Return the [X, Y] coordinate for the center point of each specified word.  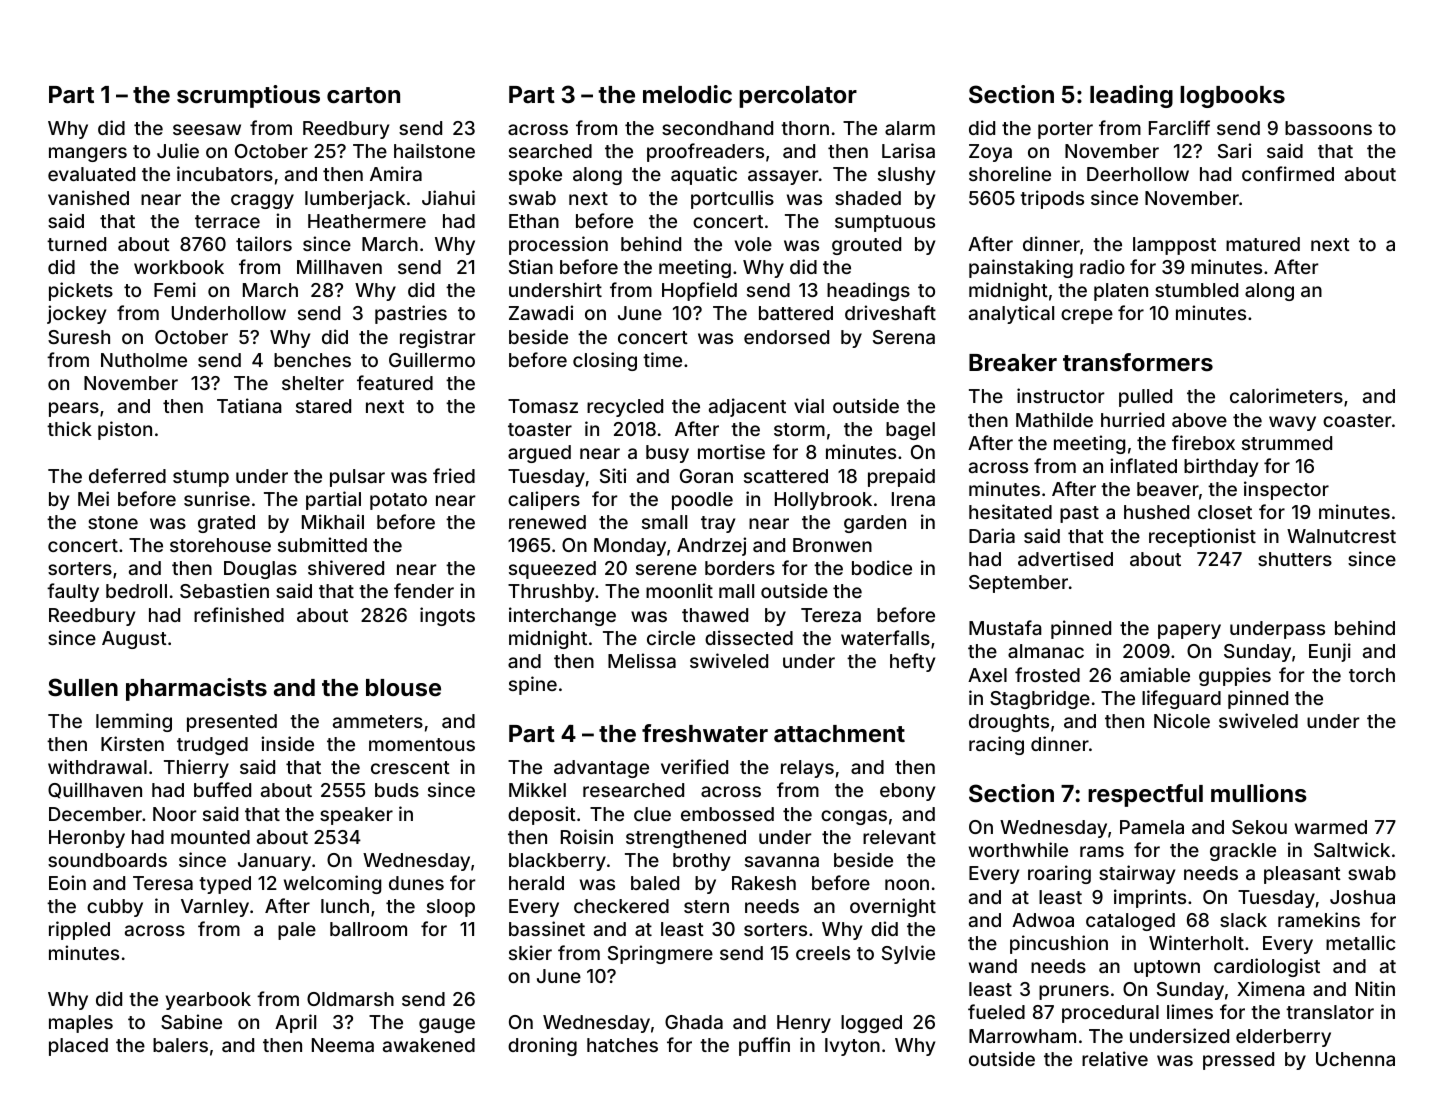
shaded [868, 198]
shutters [1295, 559]
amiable [1155, 674]
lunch [345, 906]
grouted [866, 246]
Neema [343, 1045]
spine [533, 685]
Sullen [83, 687]
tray [718, 524]
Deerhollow [1138, 174]
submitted [322, 544]
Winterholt [1196, 942]
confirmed [1288, 173]
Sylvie [908, 954]
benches [312, 360]
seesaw [207, 129]
